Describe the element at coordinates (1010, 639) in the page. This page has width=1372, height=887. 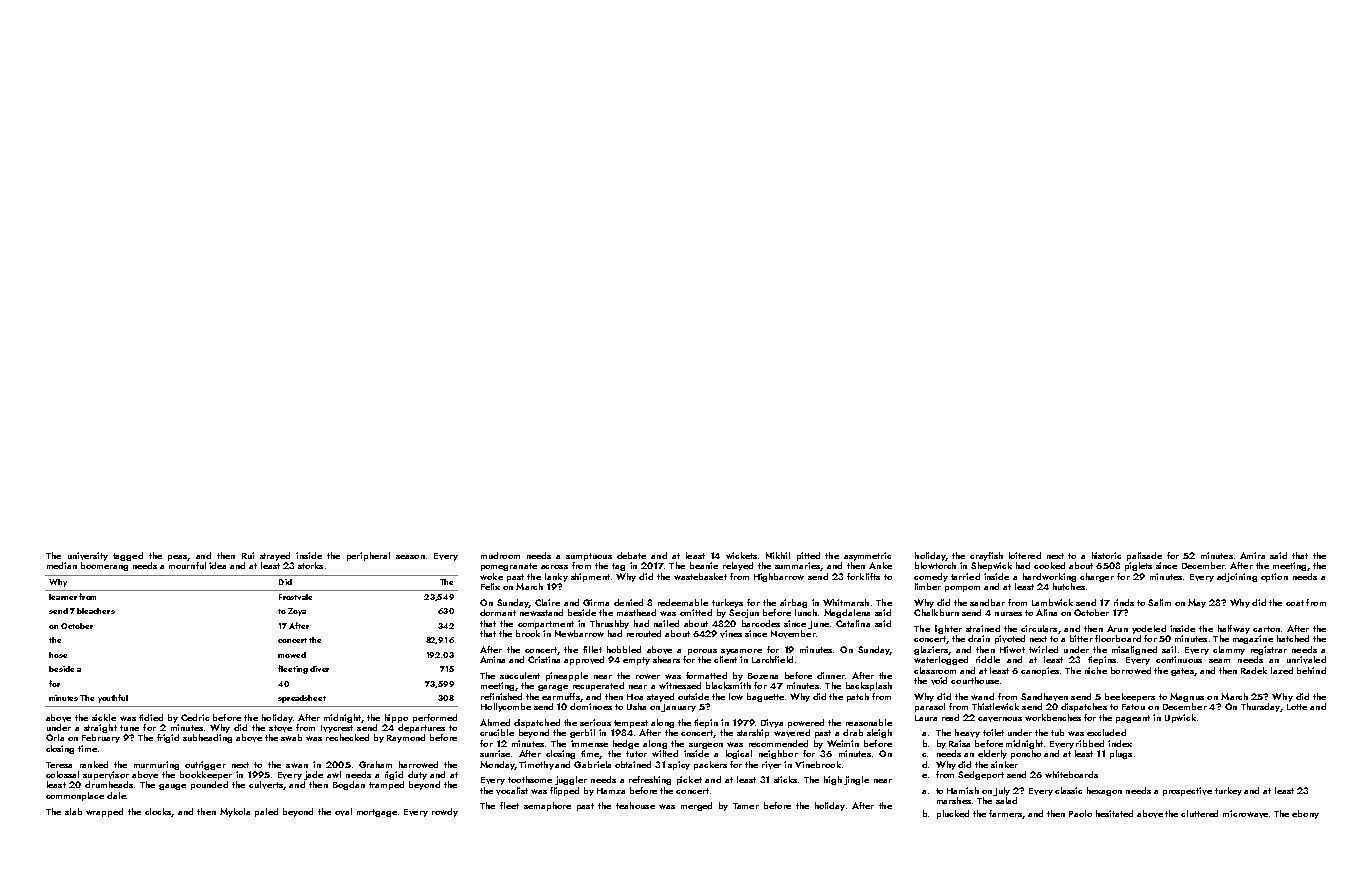
I see `pivoted` at that location.
